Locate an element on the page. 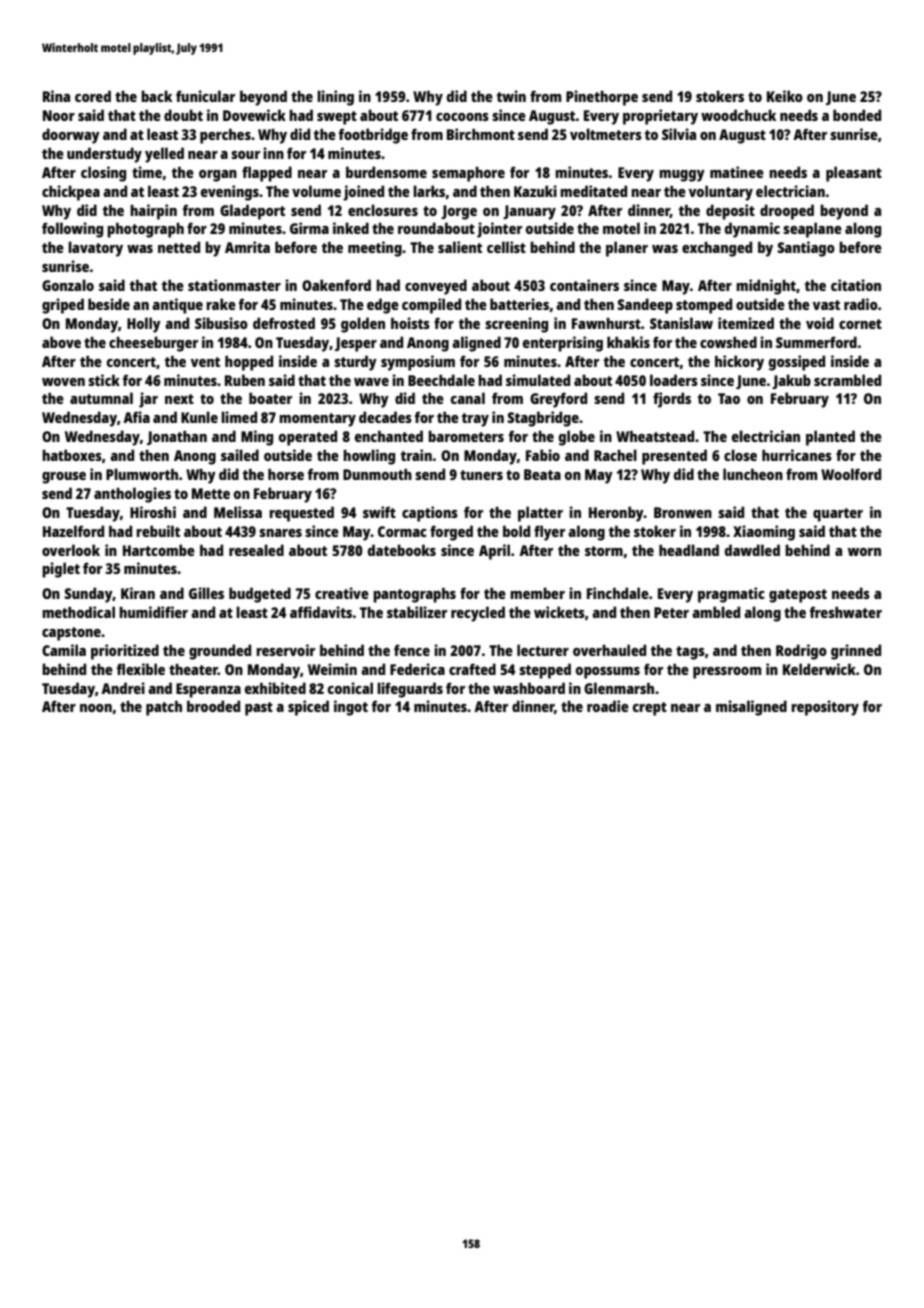  following is located at coordinates (72, 230).
